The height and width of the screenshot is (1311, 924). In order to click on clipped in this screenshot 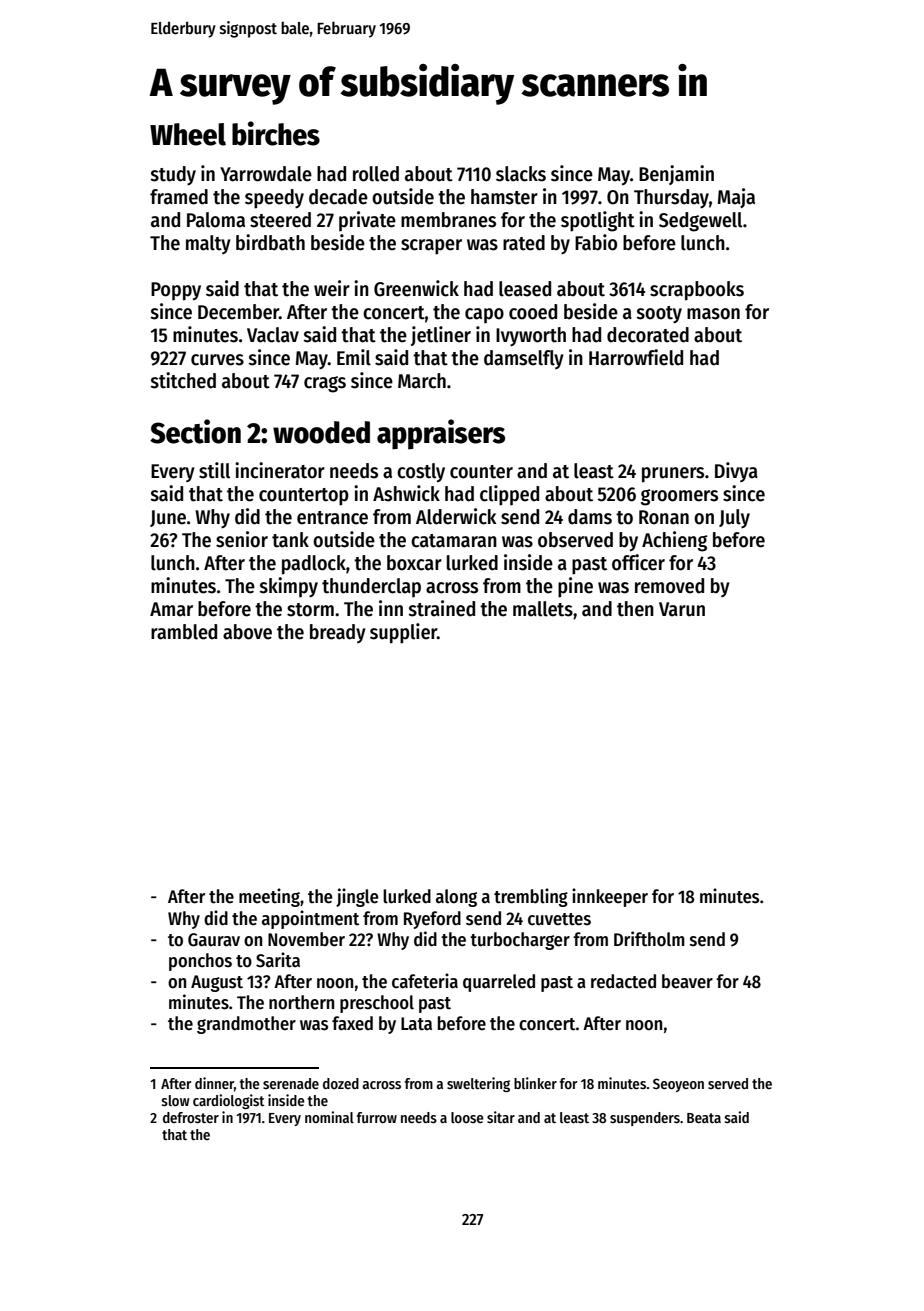, I will do `click(509, 495)`.
